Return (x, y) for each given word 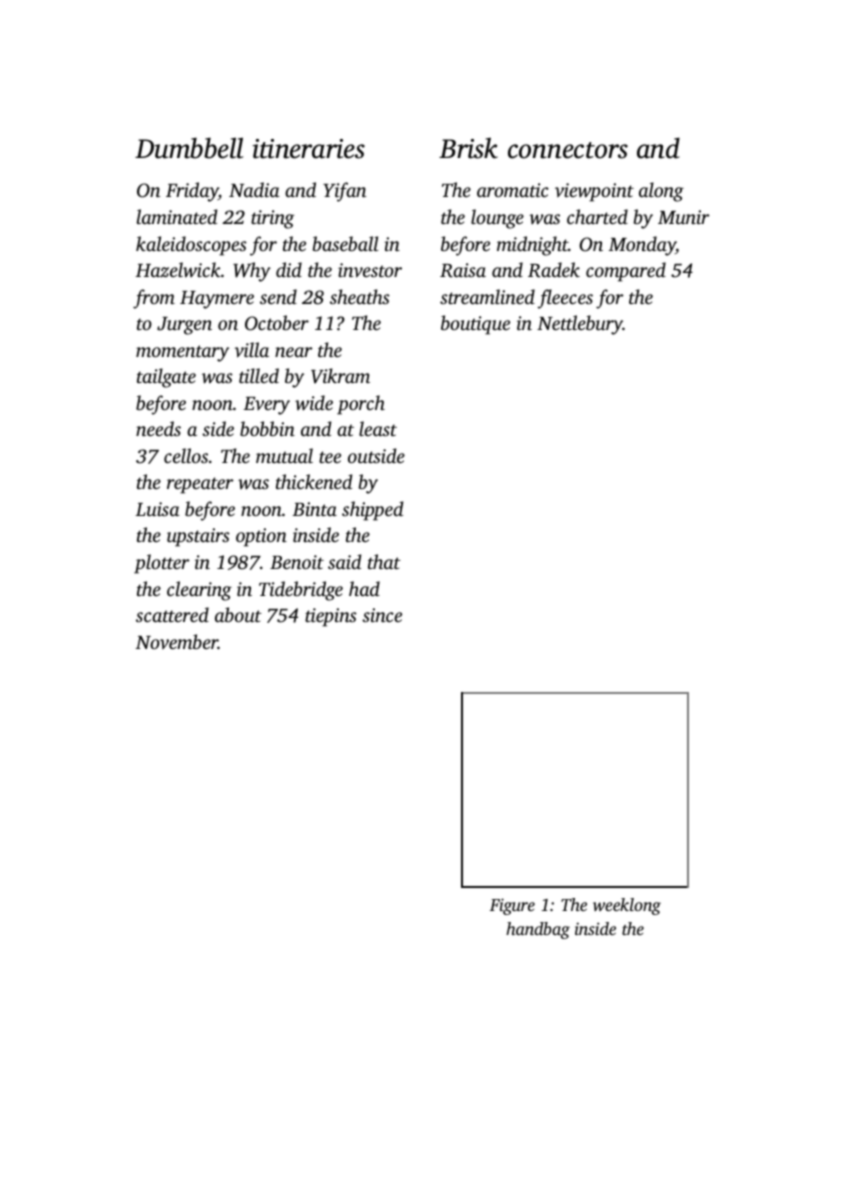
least (378, 428)
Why (252, 272)
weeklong (627, 906)
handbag (538, 930)
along (661, 192)
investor (370, 270)
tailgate (166, 378)
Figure (512, 906)
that (384, 561)
